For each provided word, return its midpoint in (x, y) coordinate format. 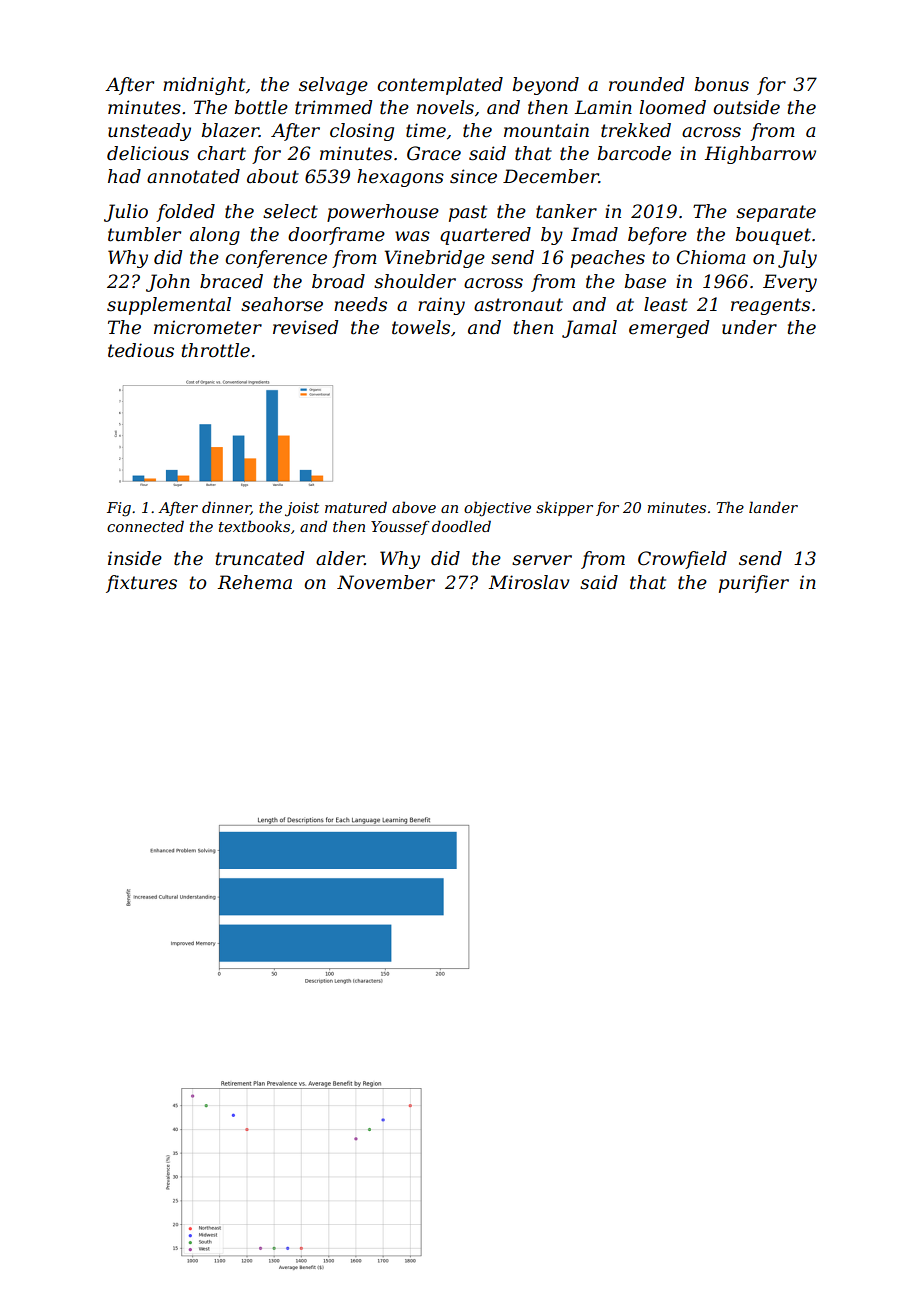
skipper (564, 508)
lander (773, 507)
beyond (546, 86)
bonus (722, 84)
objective (497, 509)
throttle (216, 350)
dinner (226, 508)
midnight (204, 86)
